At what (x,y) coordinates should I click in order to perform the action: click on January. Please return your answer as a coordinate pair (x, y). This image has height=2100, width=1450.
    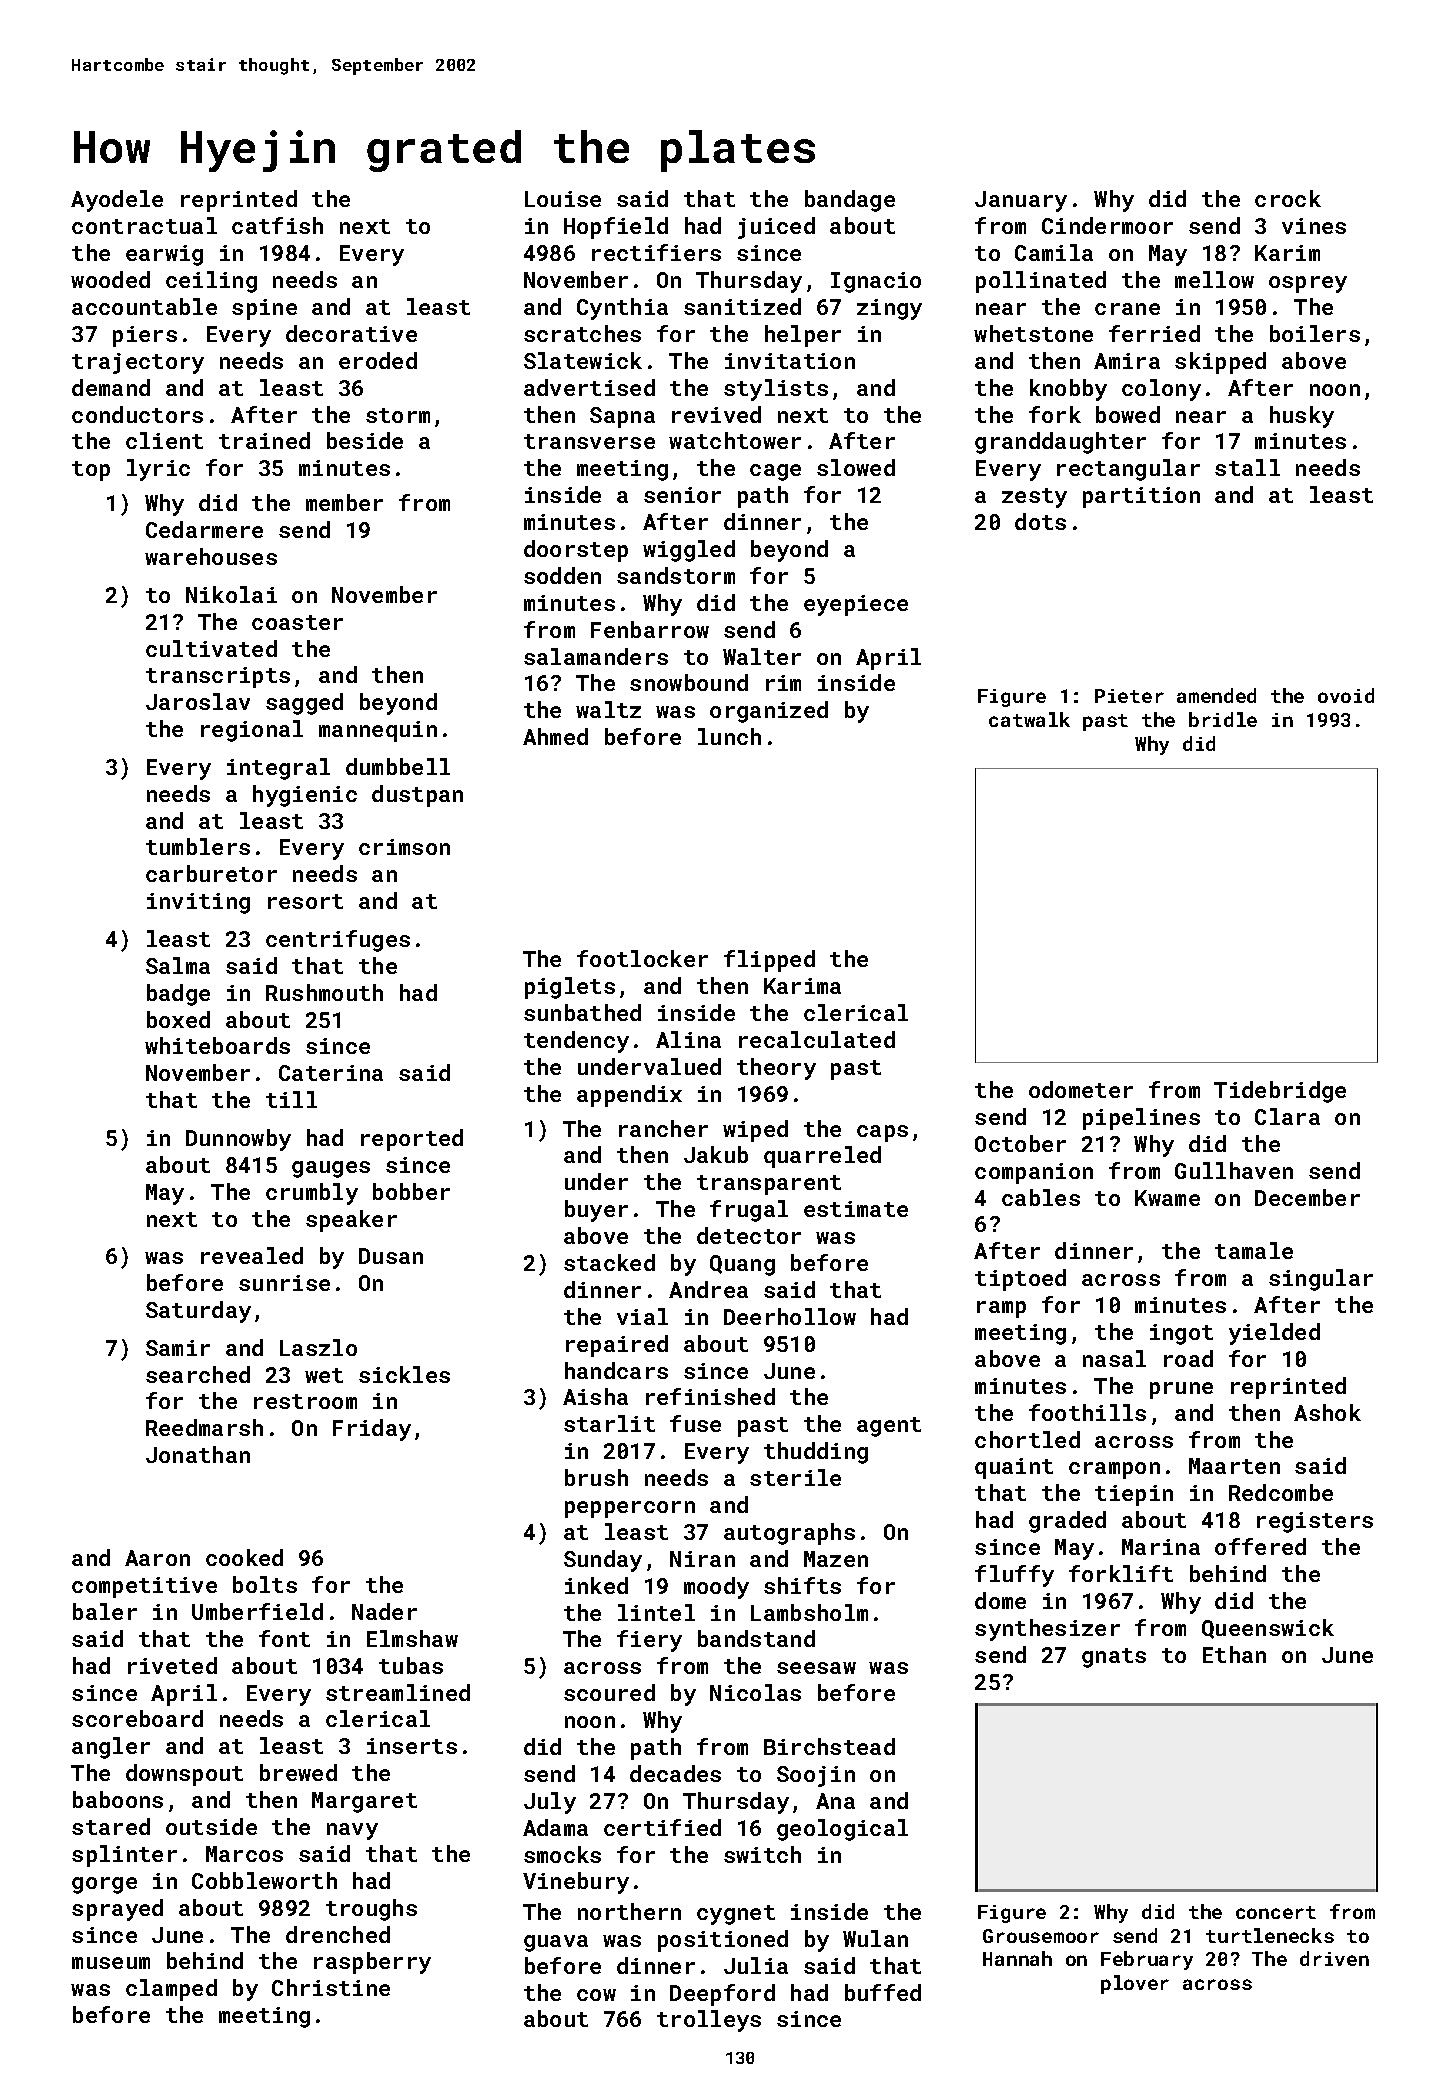
    Looking at the image, I should click on (1021, 201).
